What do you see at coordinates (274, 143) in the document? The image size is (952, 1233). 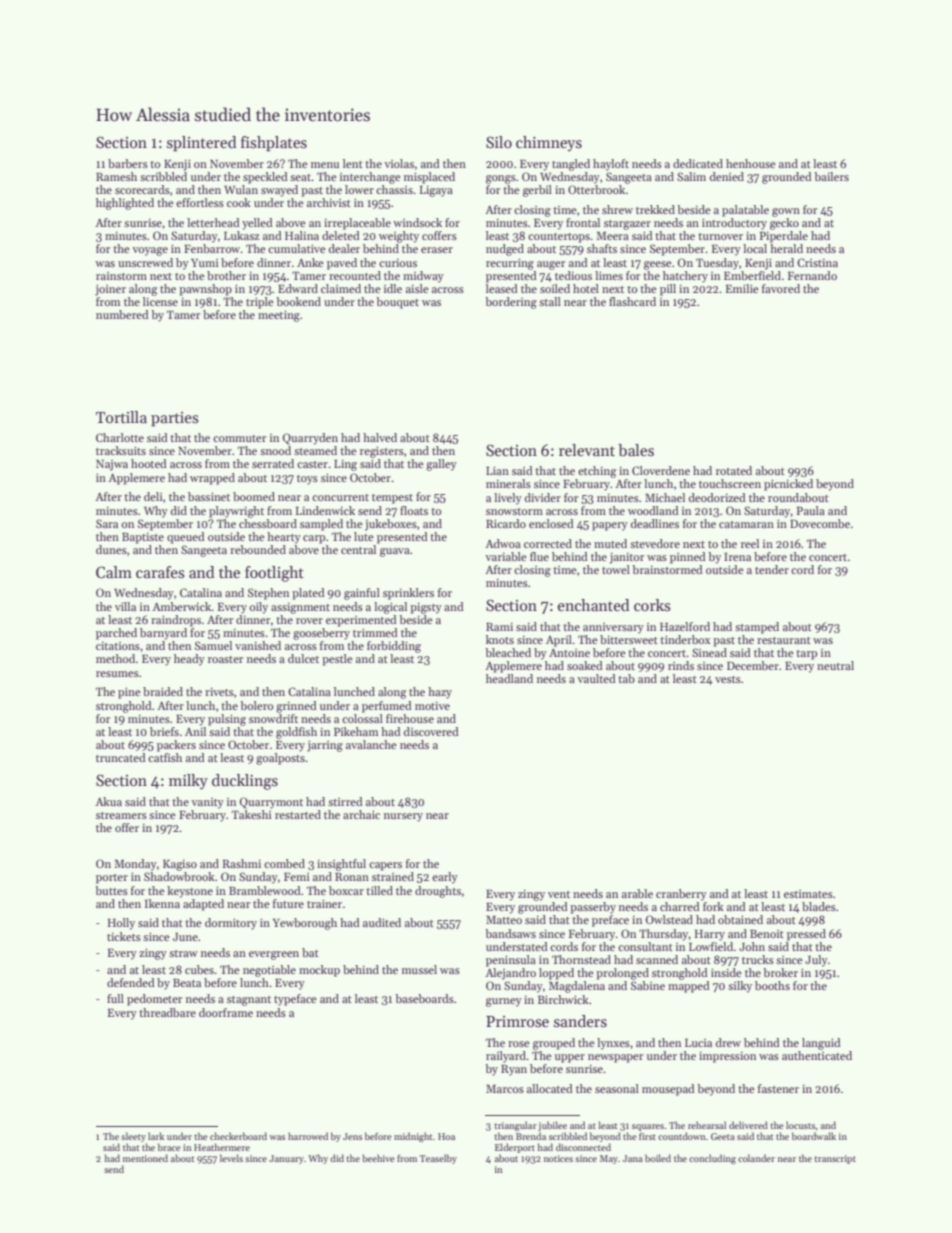 I see `fishplates` at bounding box center [274, 143].
